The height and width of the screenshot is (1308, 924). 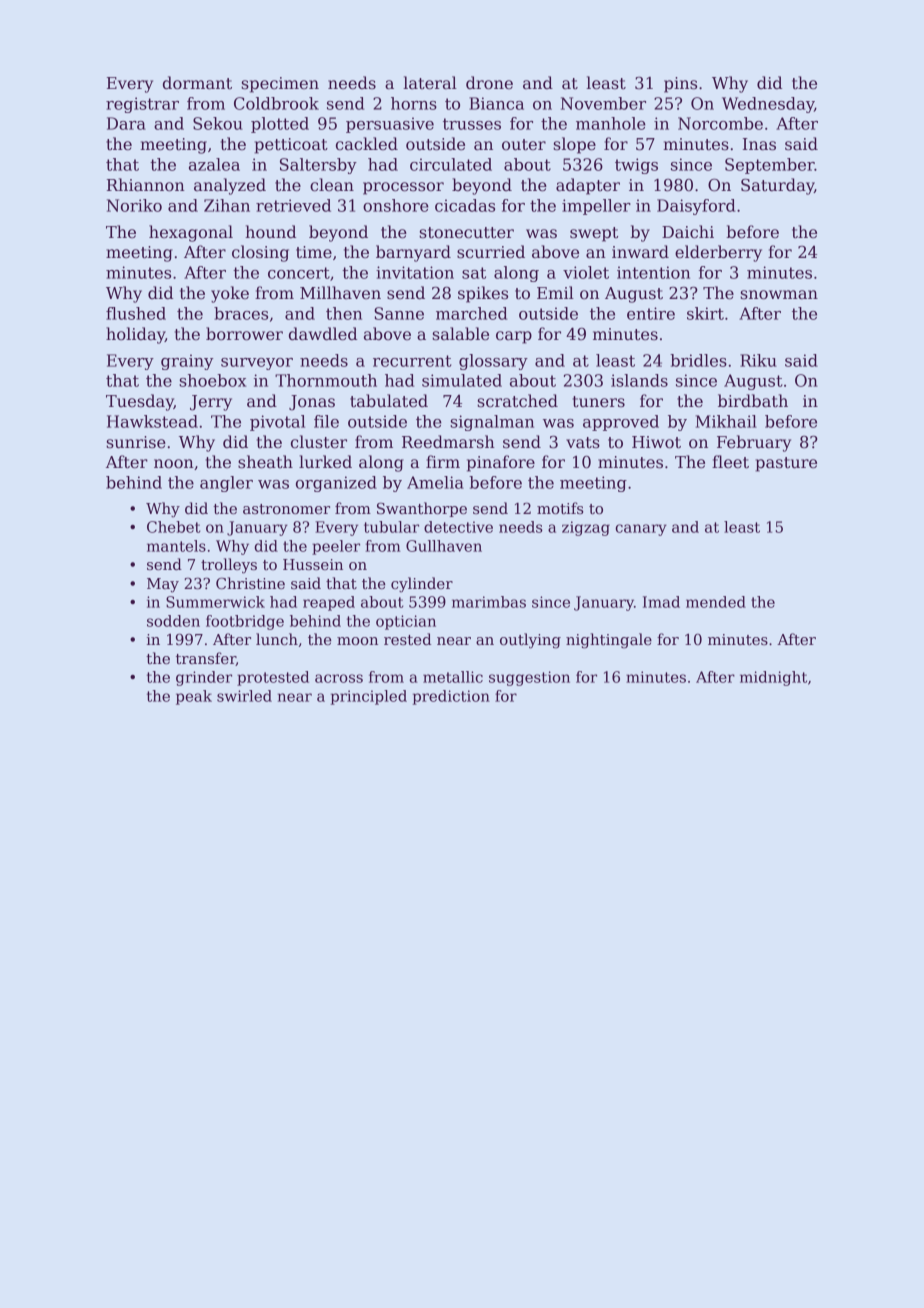 I want to click on yoke, so click(x=230, y=294).
